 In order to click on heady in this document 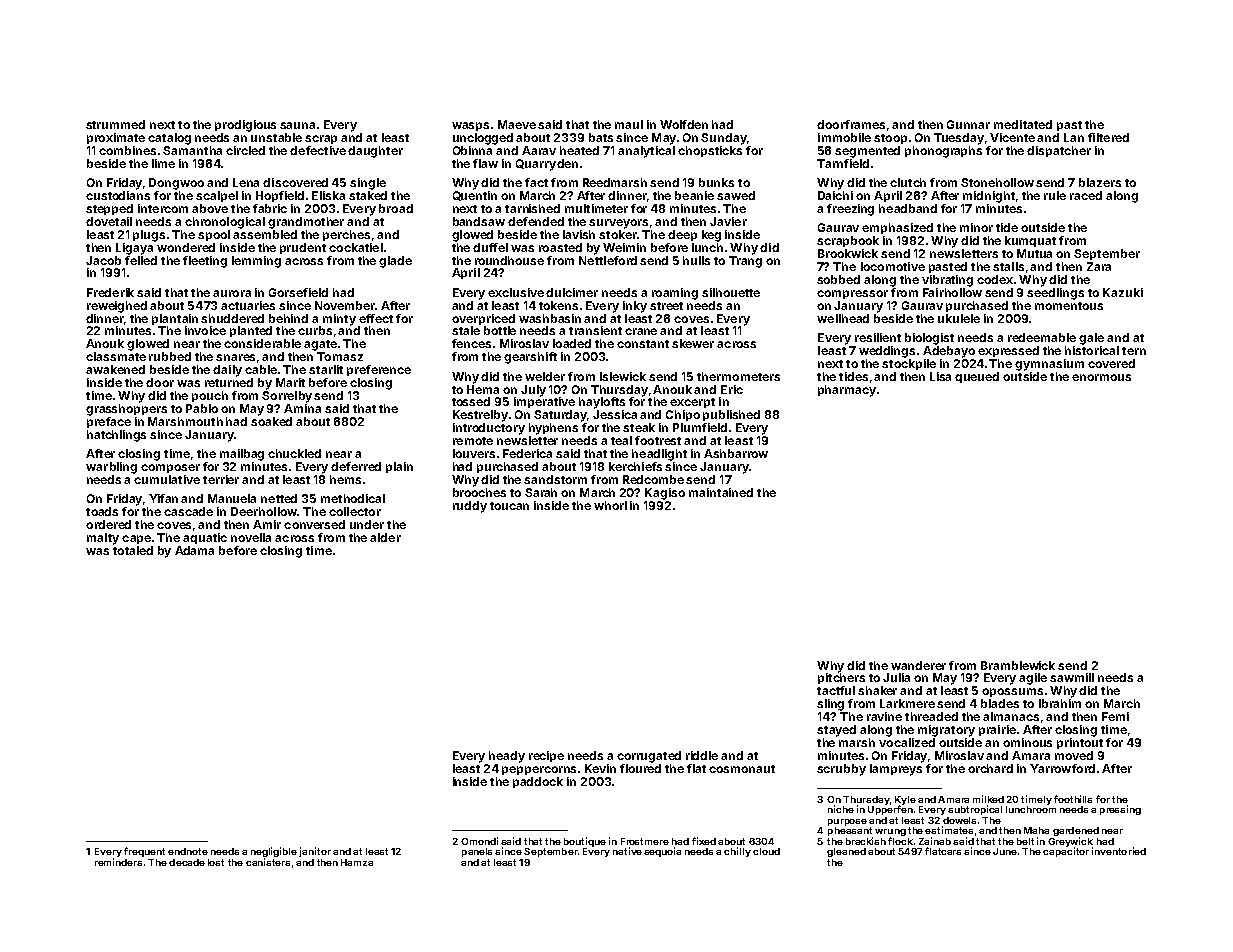, I will do `click(507, 757)`.
